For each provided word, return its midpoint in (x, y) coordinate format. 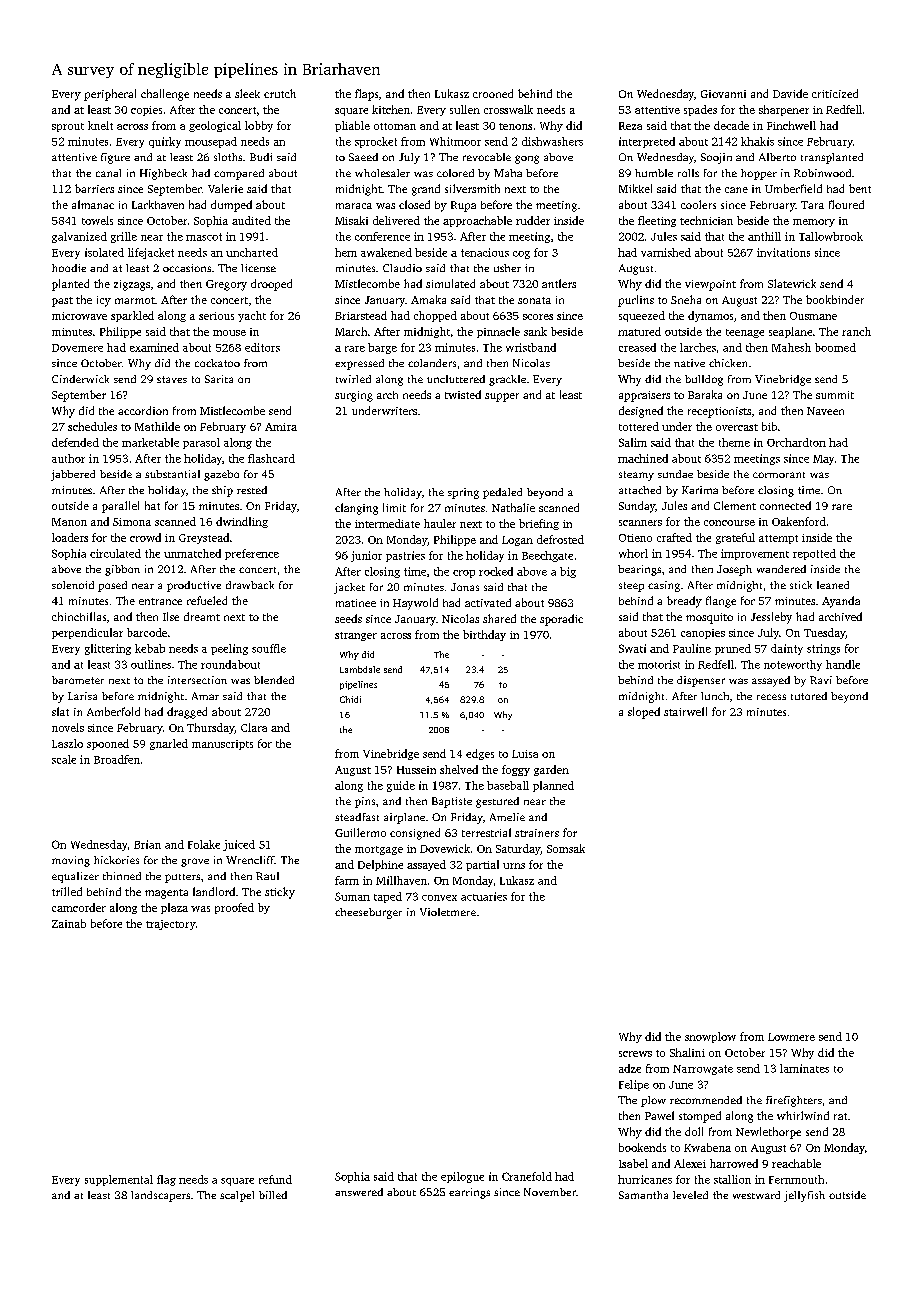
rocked (496, 571)
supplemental (119, 1180)
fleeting (657, 221)
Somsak (566, 848)
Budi (261, 157)
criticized (835, 93)
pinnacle (498, 332)
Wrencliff (250, 860)
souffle (269, 648)
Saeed (363, 157)
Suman (352, 896)
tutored (809, 696)
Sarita (219, 379)
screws (635, 1054)
